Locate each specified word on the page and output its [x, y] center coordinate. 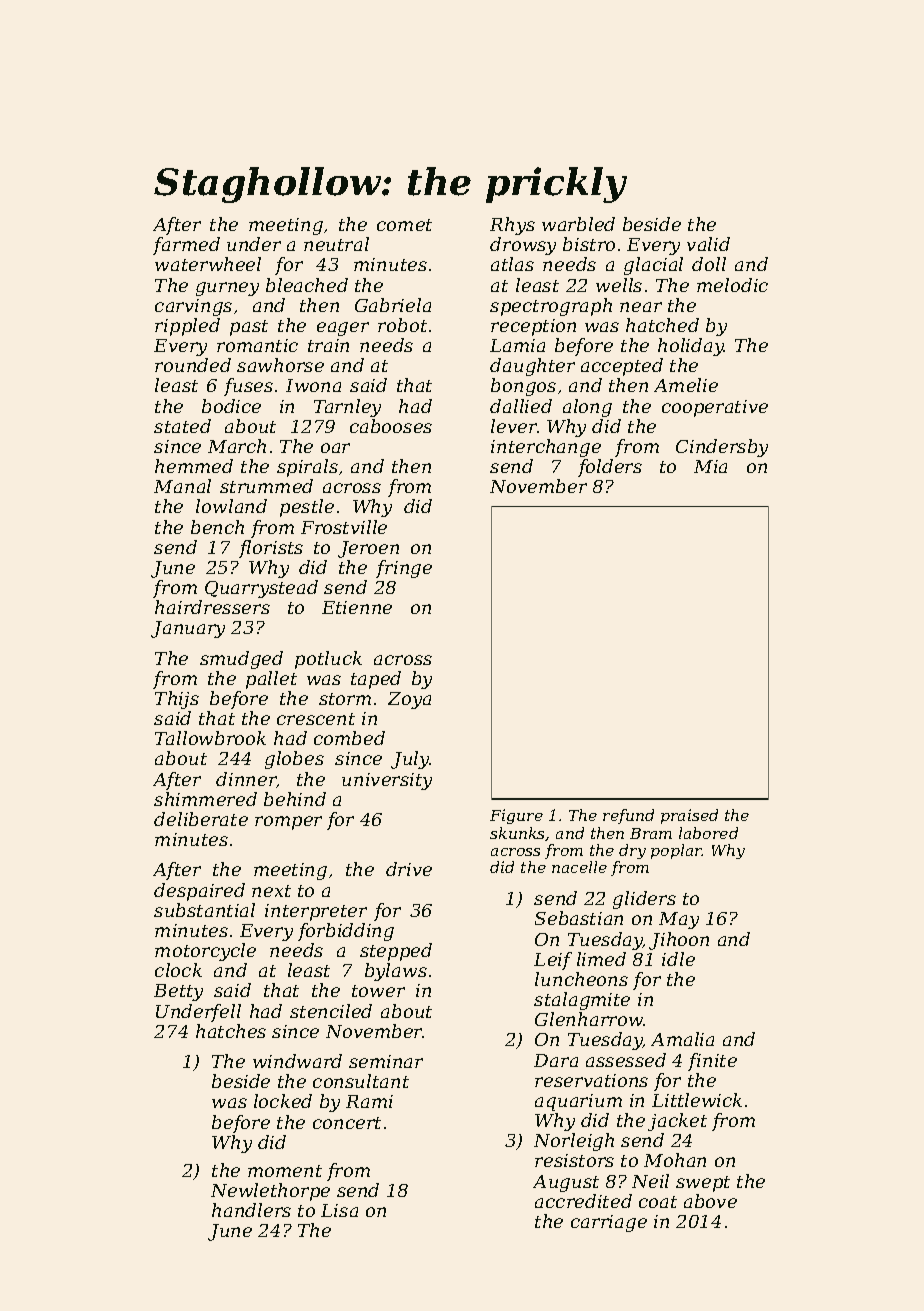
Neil [650, 1181]
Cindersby [722, 448]
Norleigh [574, 1142]
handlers [251, 1210]
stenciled [331, 1011]
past [249, 328]
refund [628, 816]
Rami [369, 1101]
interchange [546, 448]
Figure [516, 816]
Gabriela [393, 305]
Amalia [682, 1039]
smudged [241, 660]
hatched [662, 325]
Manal [182, 486]
